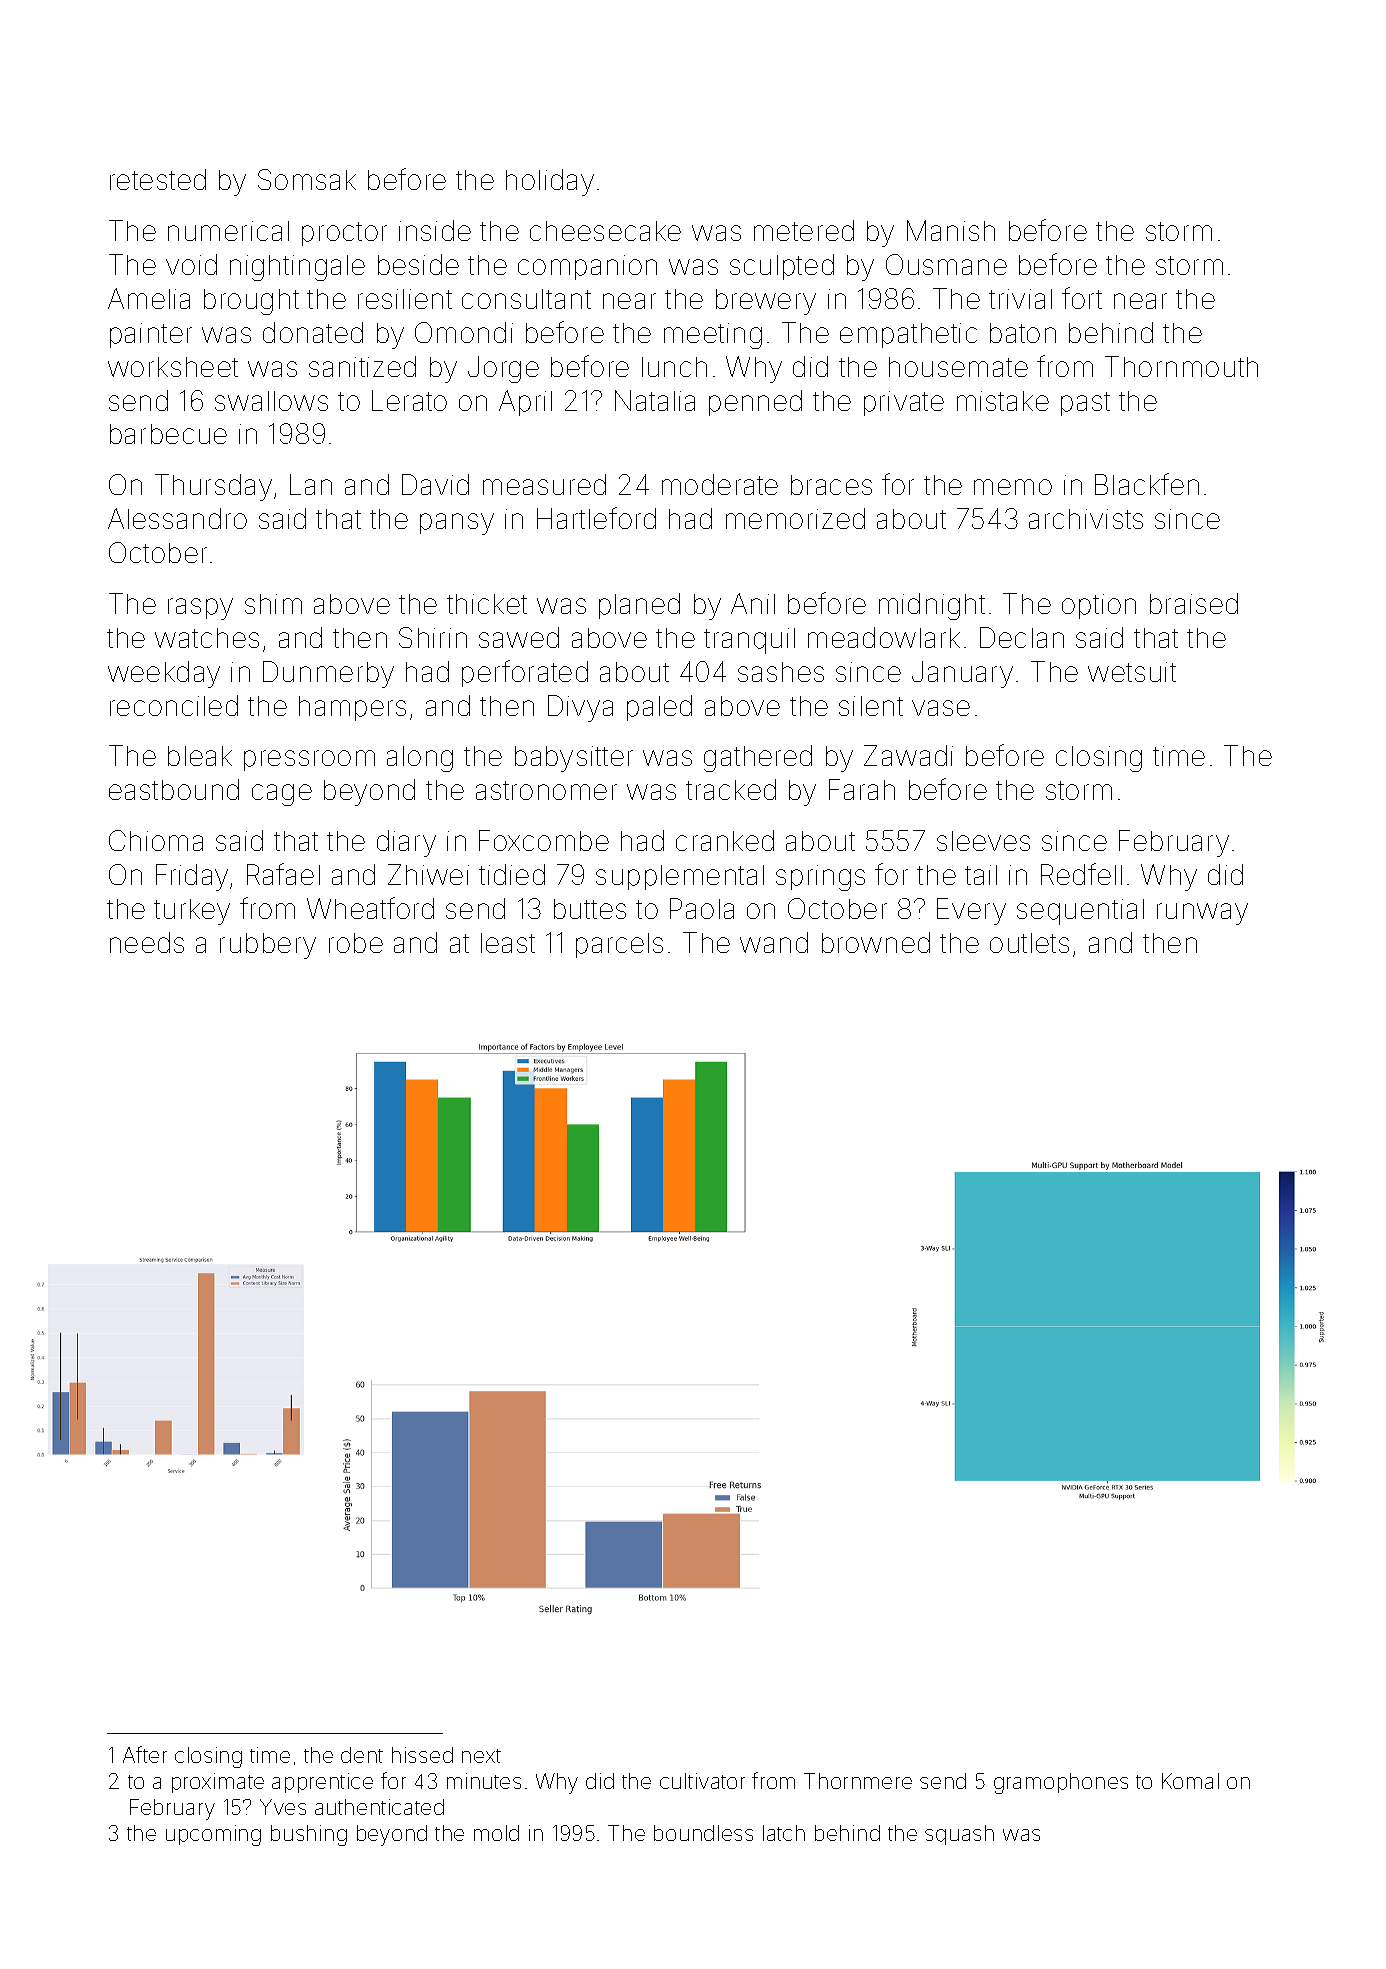 Image resolution: width=1386 pixels, height=1969 pixels. I want to click on metered, so click(804, 230).
